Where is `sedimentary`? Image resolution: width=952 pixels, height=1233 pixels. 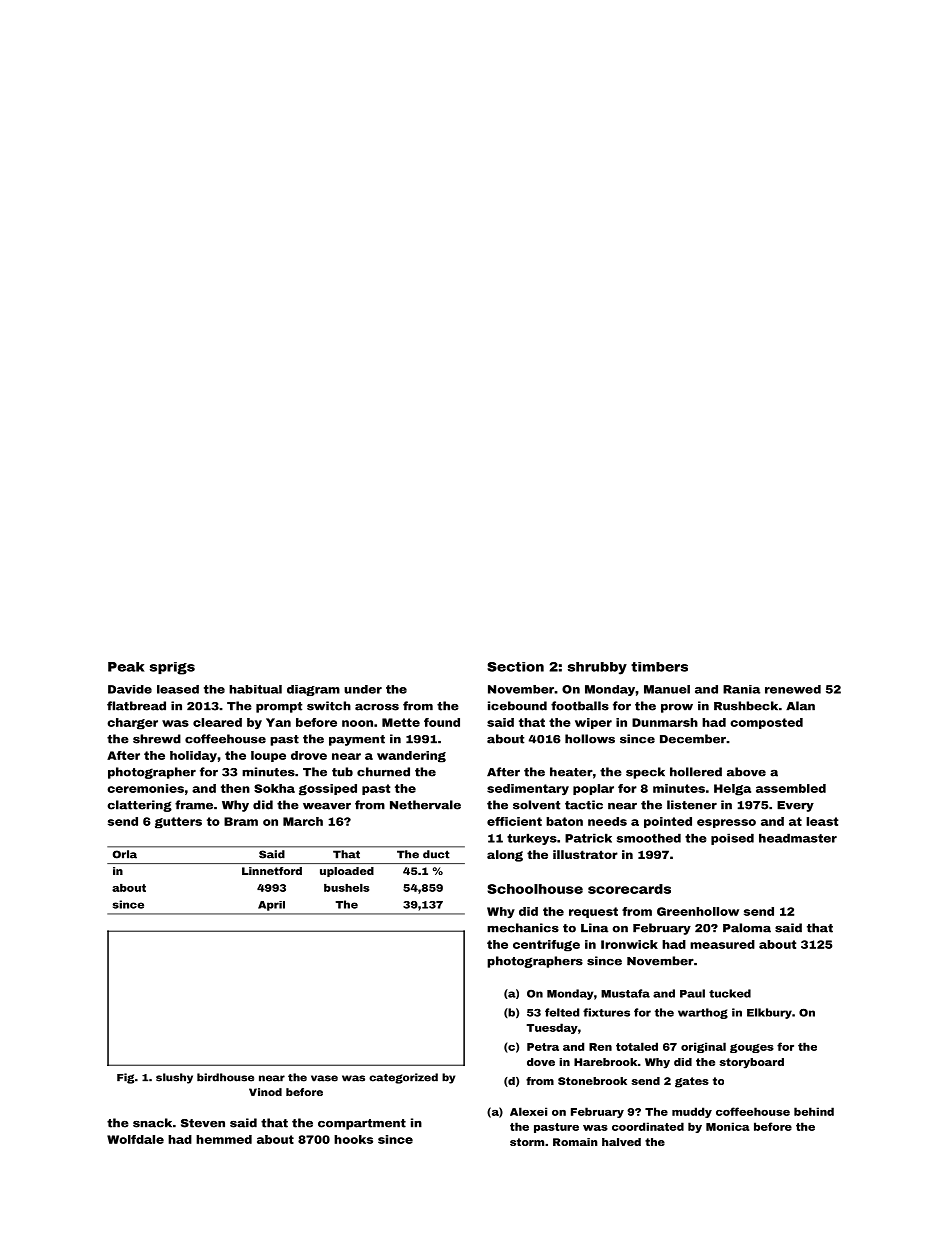 sedimentary is located at coordinates (528, 789).
